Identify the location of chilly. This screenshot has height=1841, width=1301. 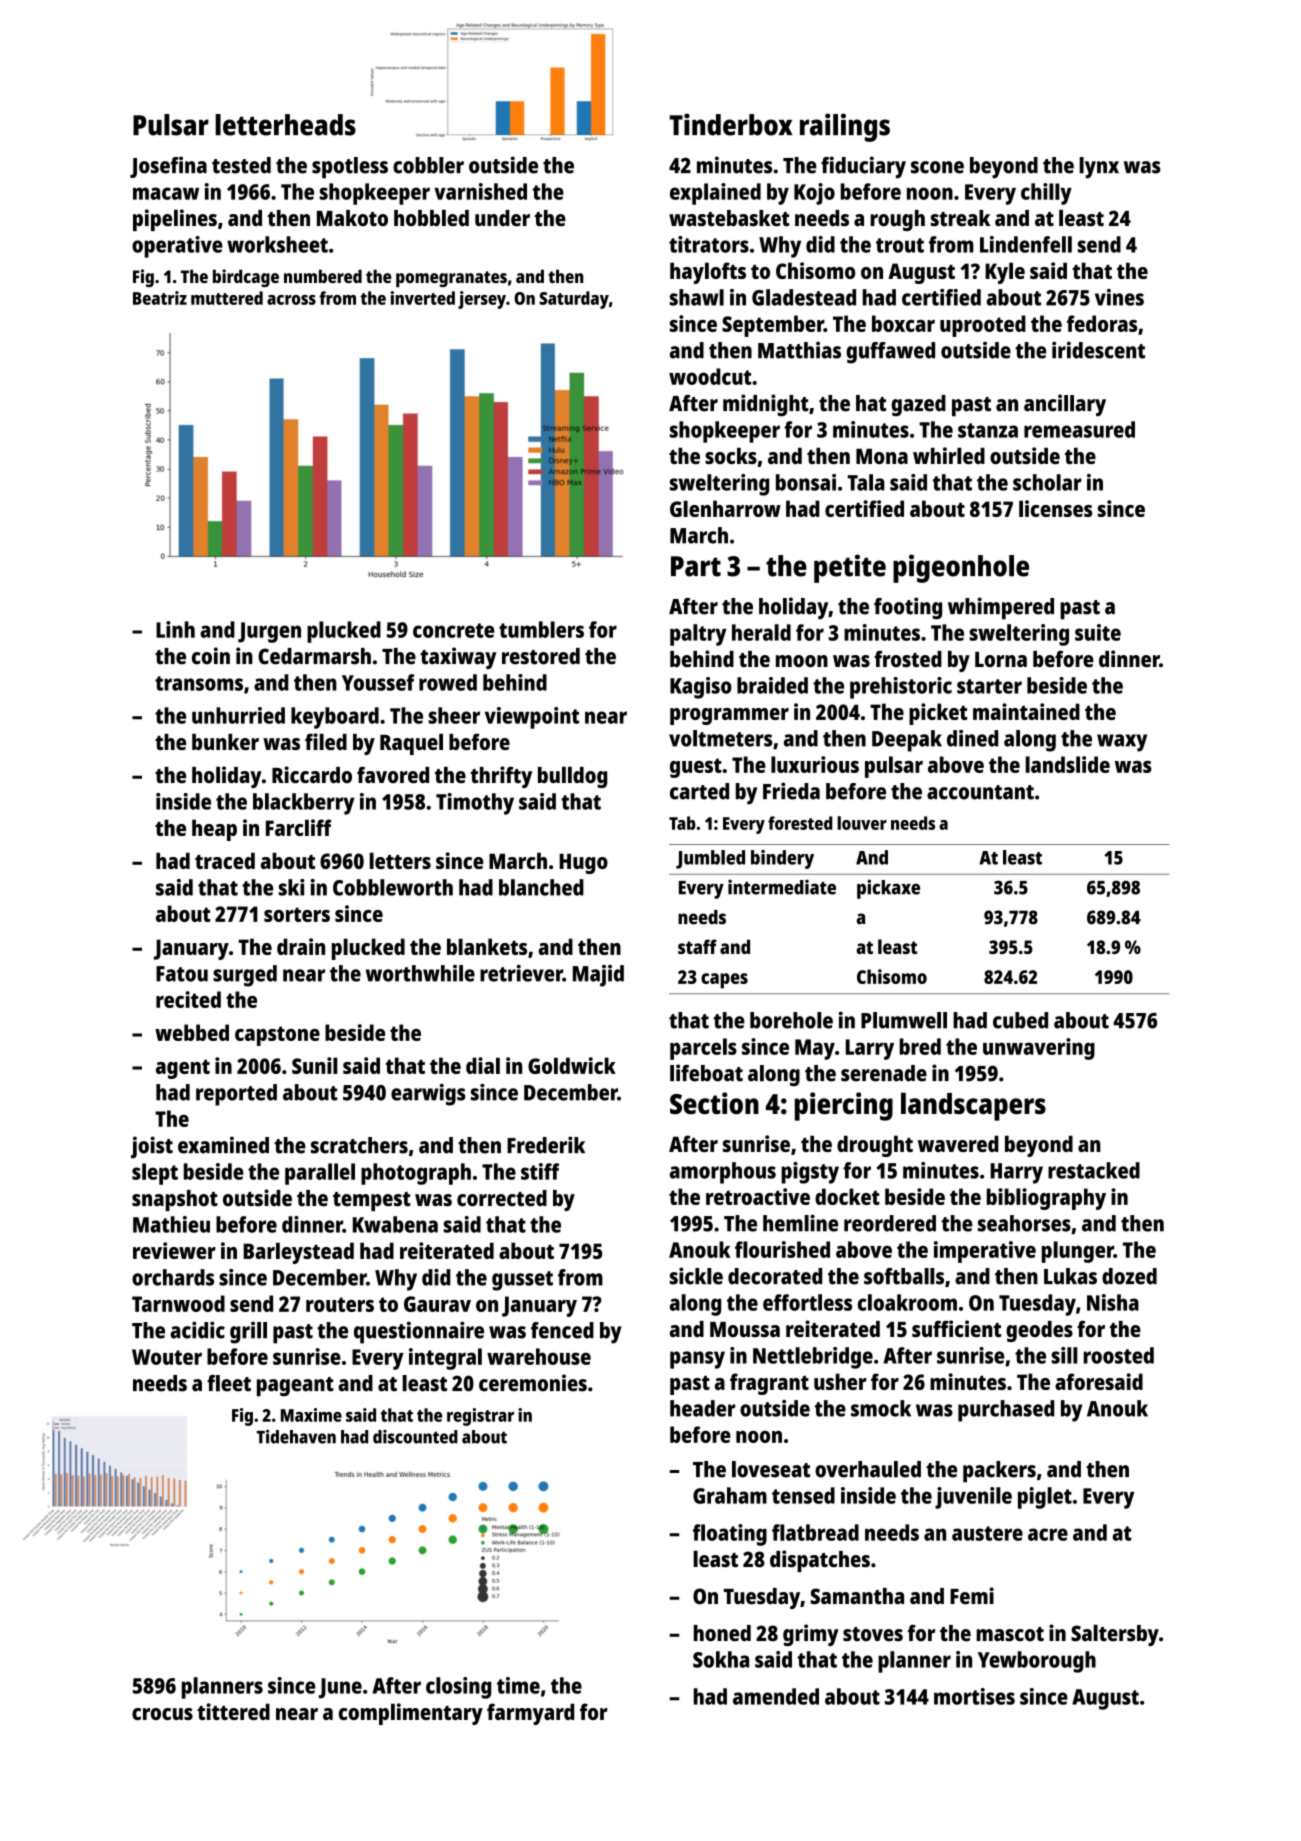
(1046, 194).
